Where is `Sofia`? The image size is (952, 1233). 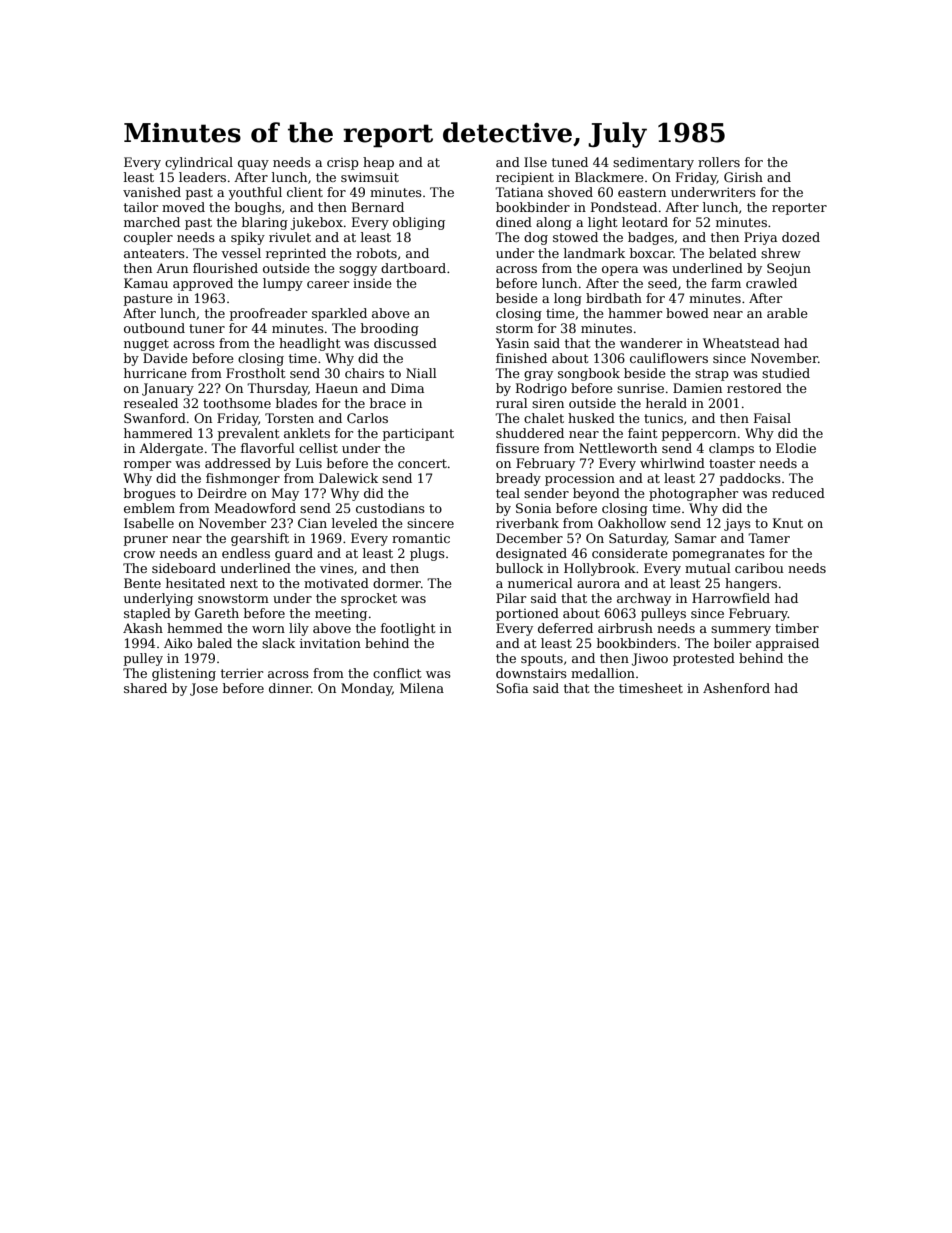 Sofia is located at coordinates (512, 688).
